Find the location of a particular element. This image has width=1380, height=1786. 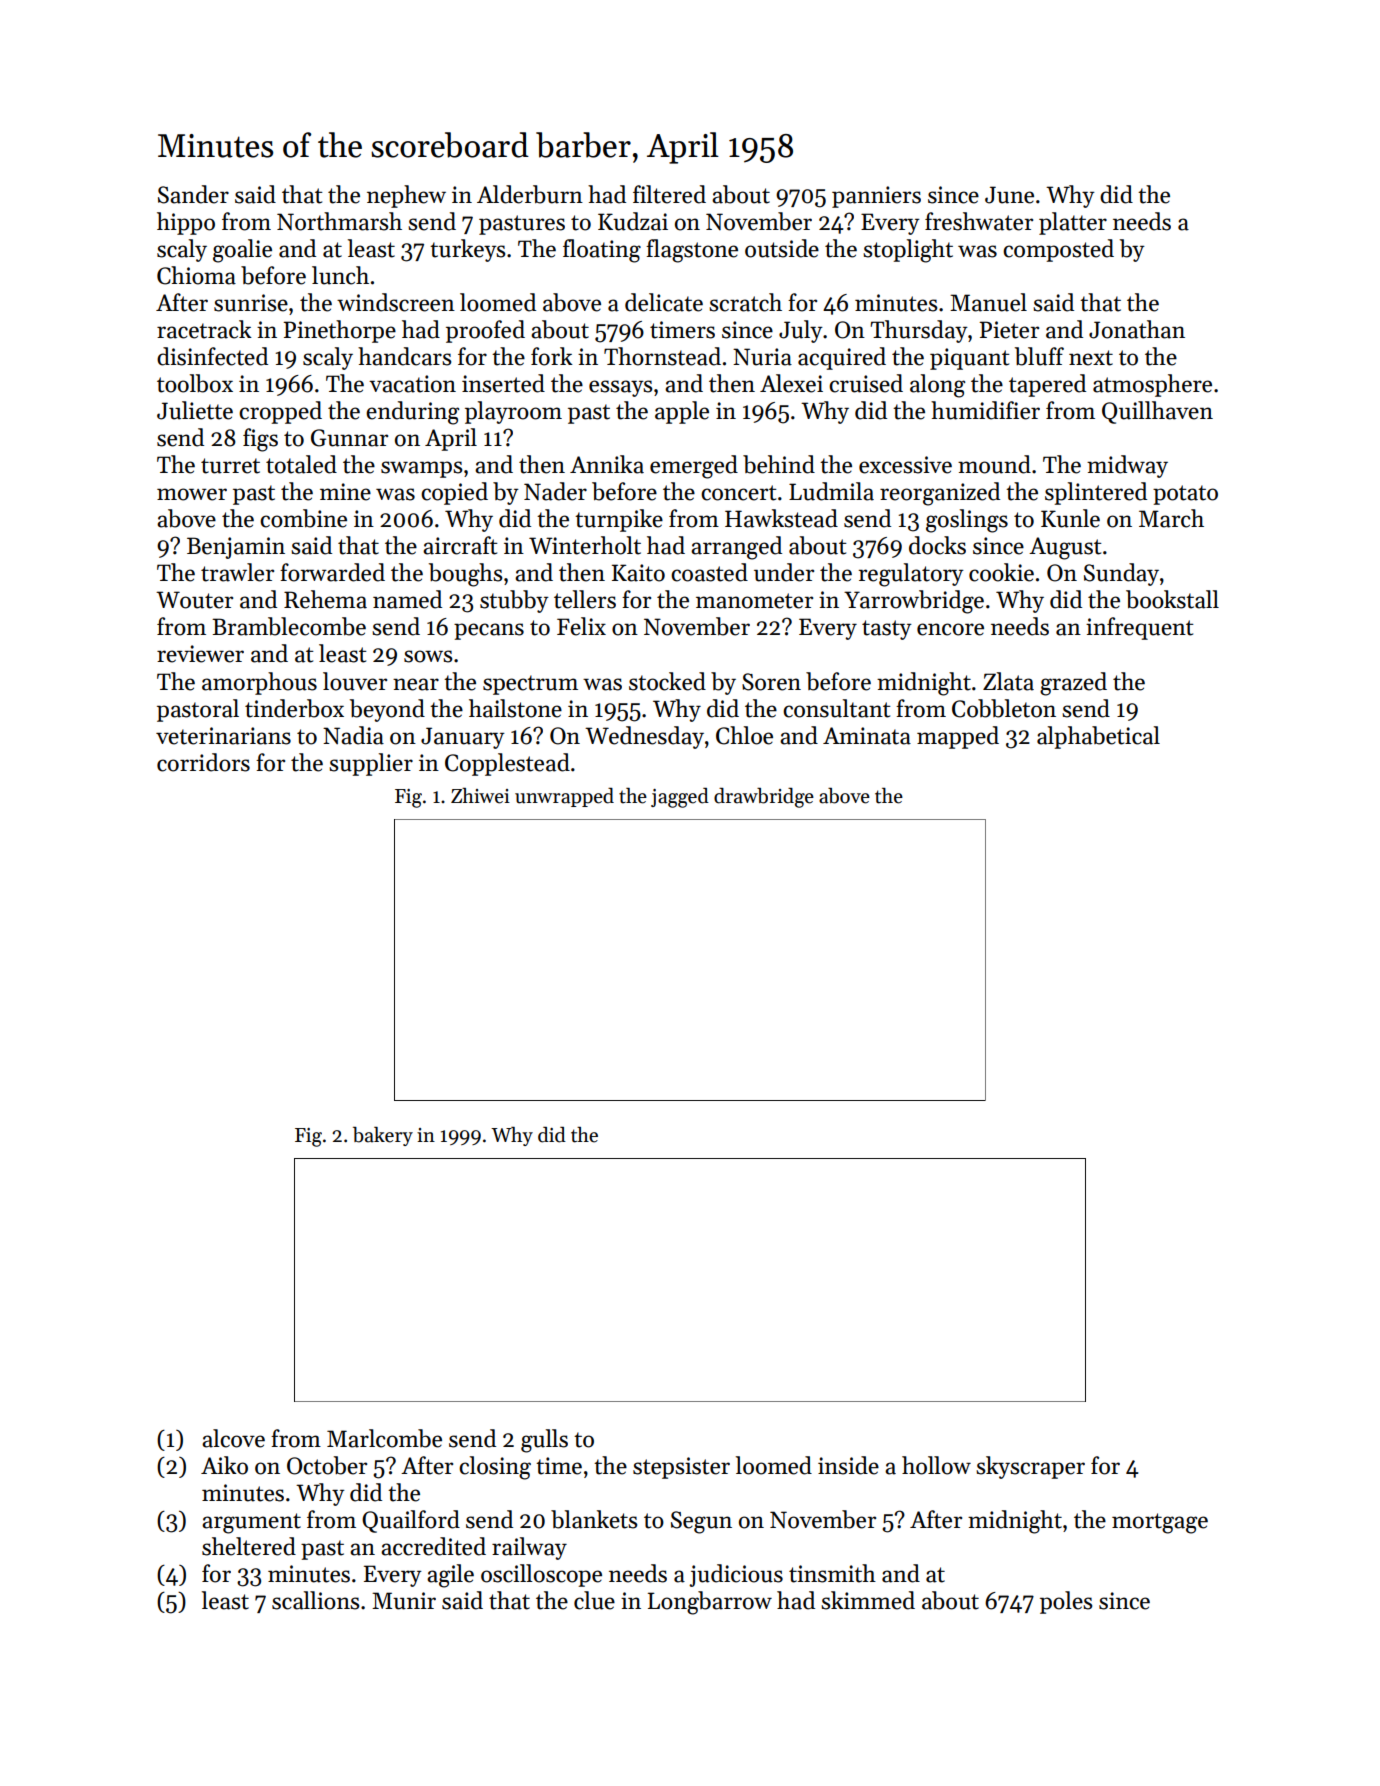

infrequent is located at coordinates (1140, 628).
